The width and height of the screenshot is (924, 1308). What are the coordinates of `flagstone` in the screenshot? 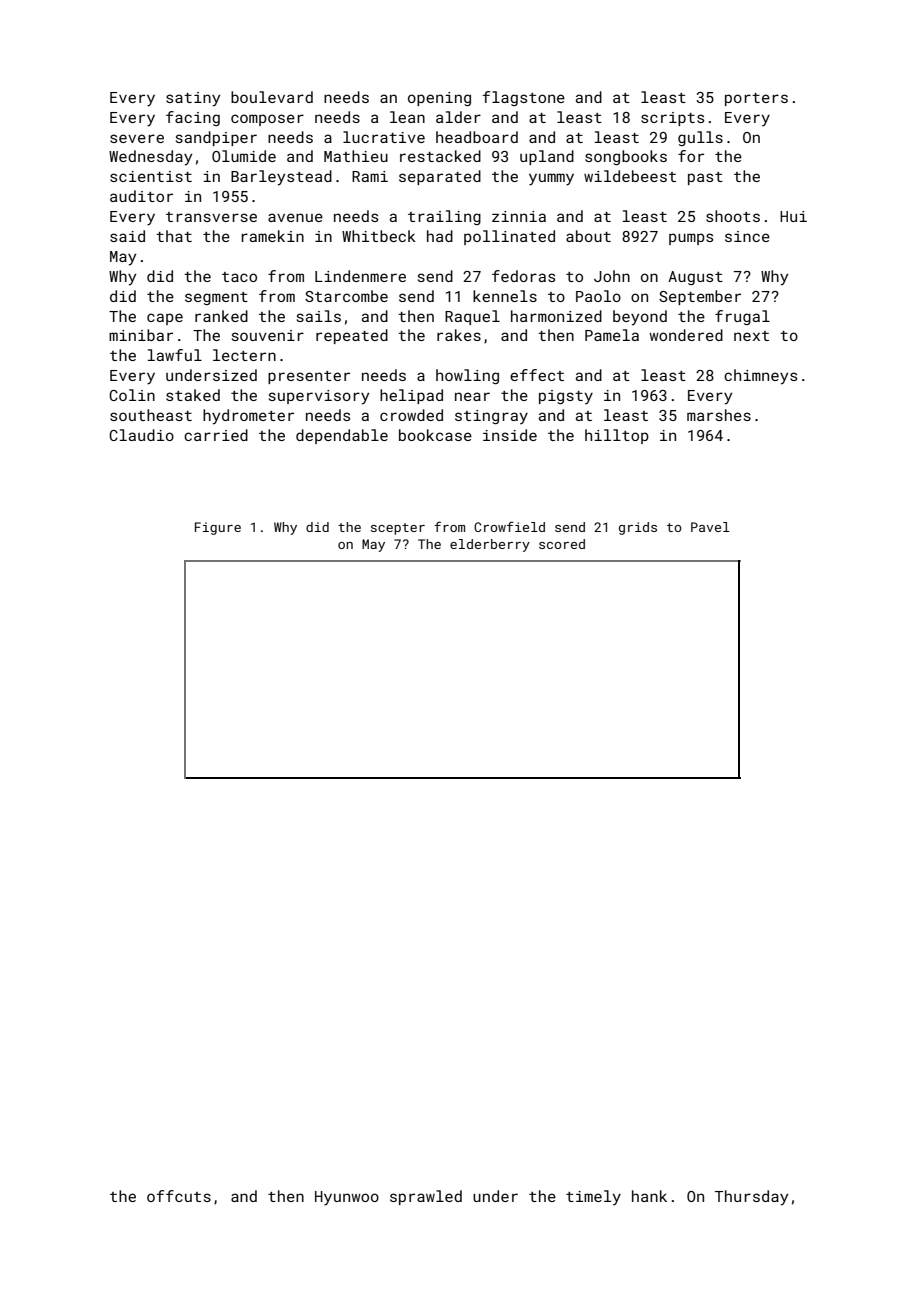 It's located at (524, 98).
